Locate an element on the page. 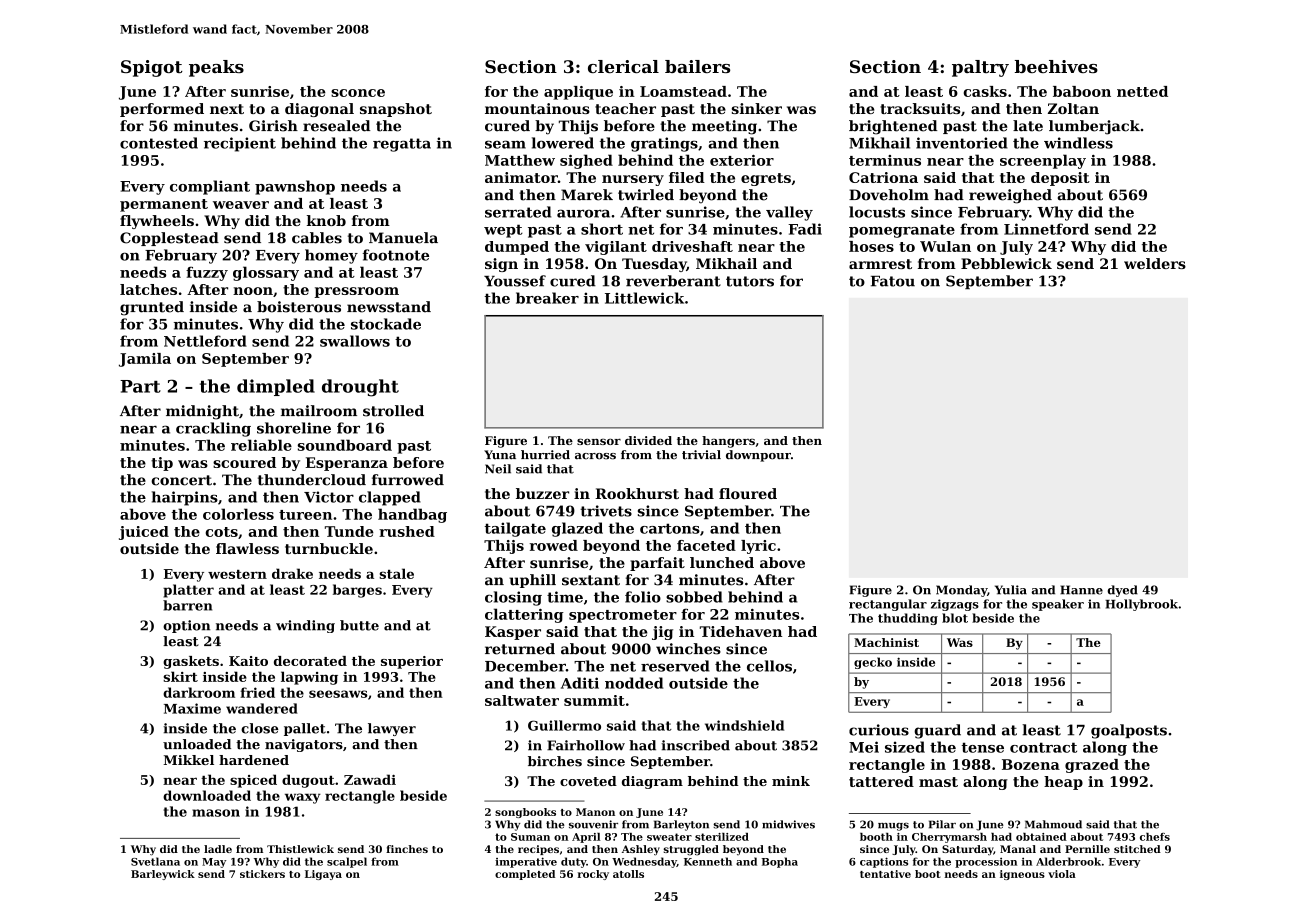 The height and width of the page is (924, 1308). hairpins is located at coordinates (185, 498).
